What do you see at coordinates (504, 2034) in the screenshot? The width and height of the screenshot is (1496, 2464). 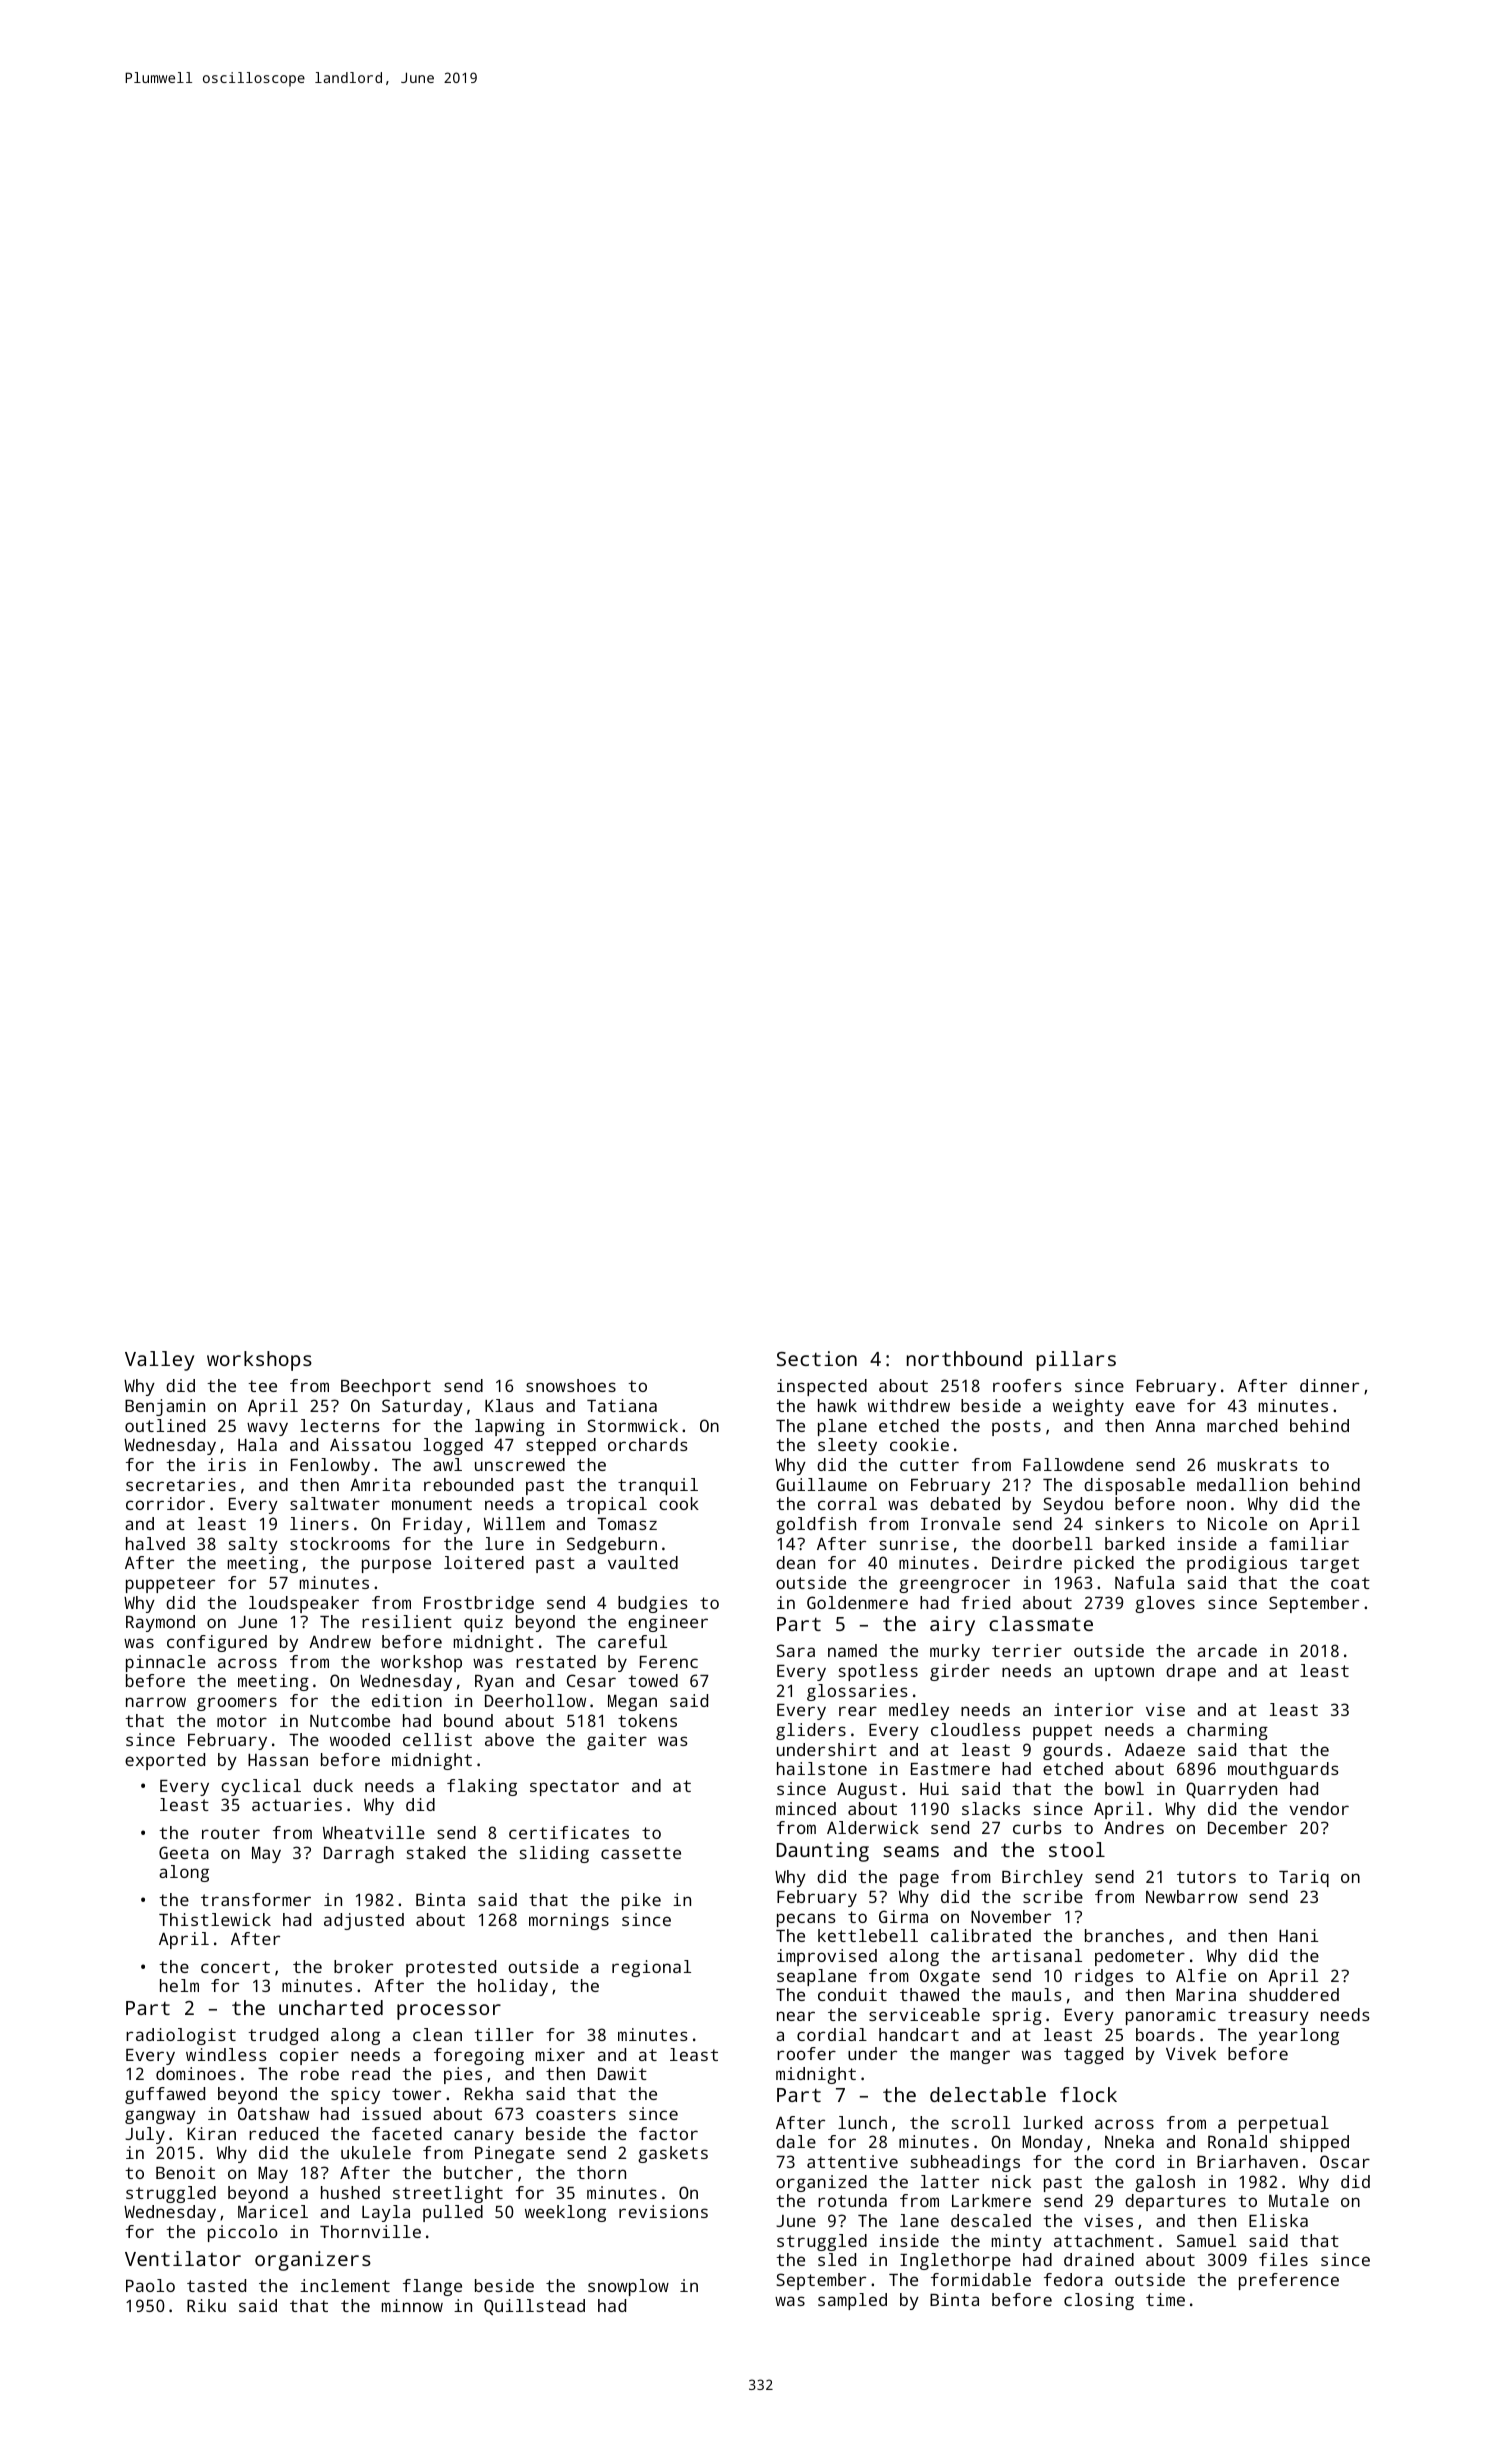 I see `tiller` at bounding box center [504, 2034].
